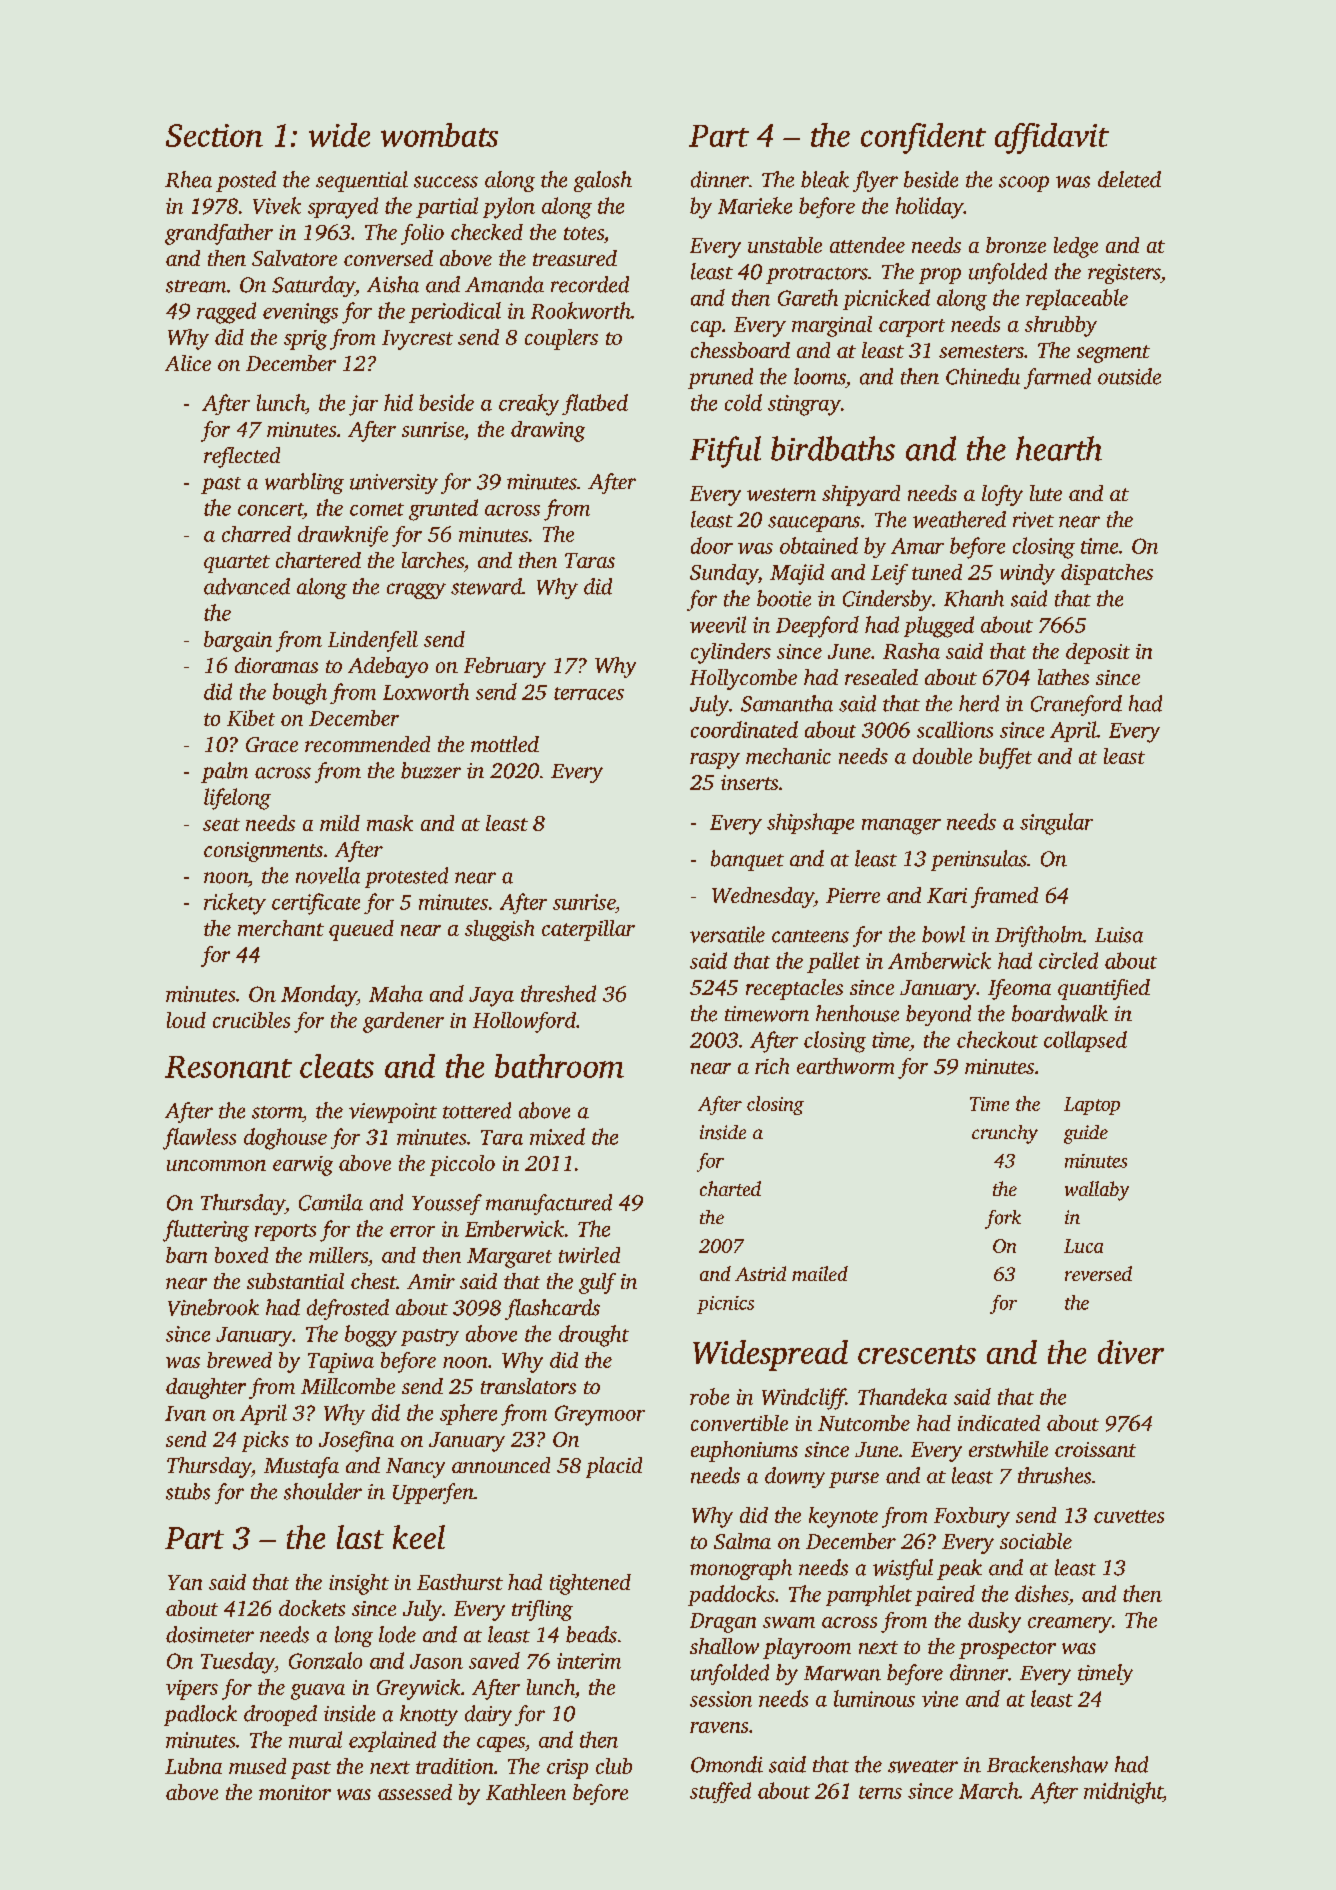 The height and width of the page is (1890, 1336). Describe the element at coordinates (188, 1491) in the page. I see `stubs` at that location.
